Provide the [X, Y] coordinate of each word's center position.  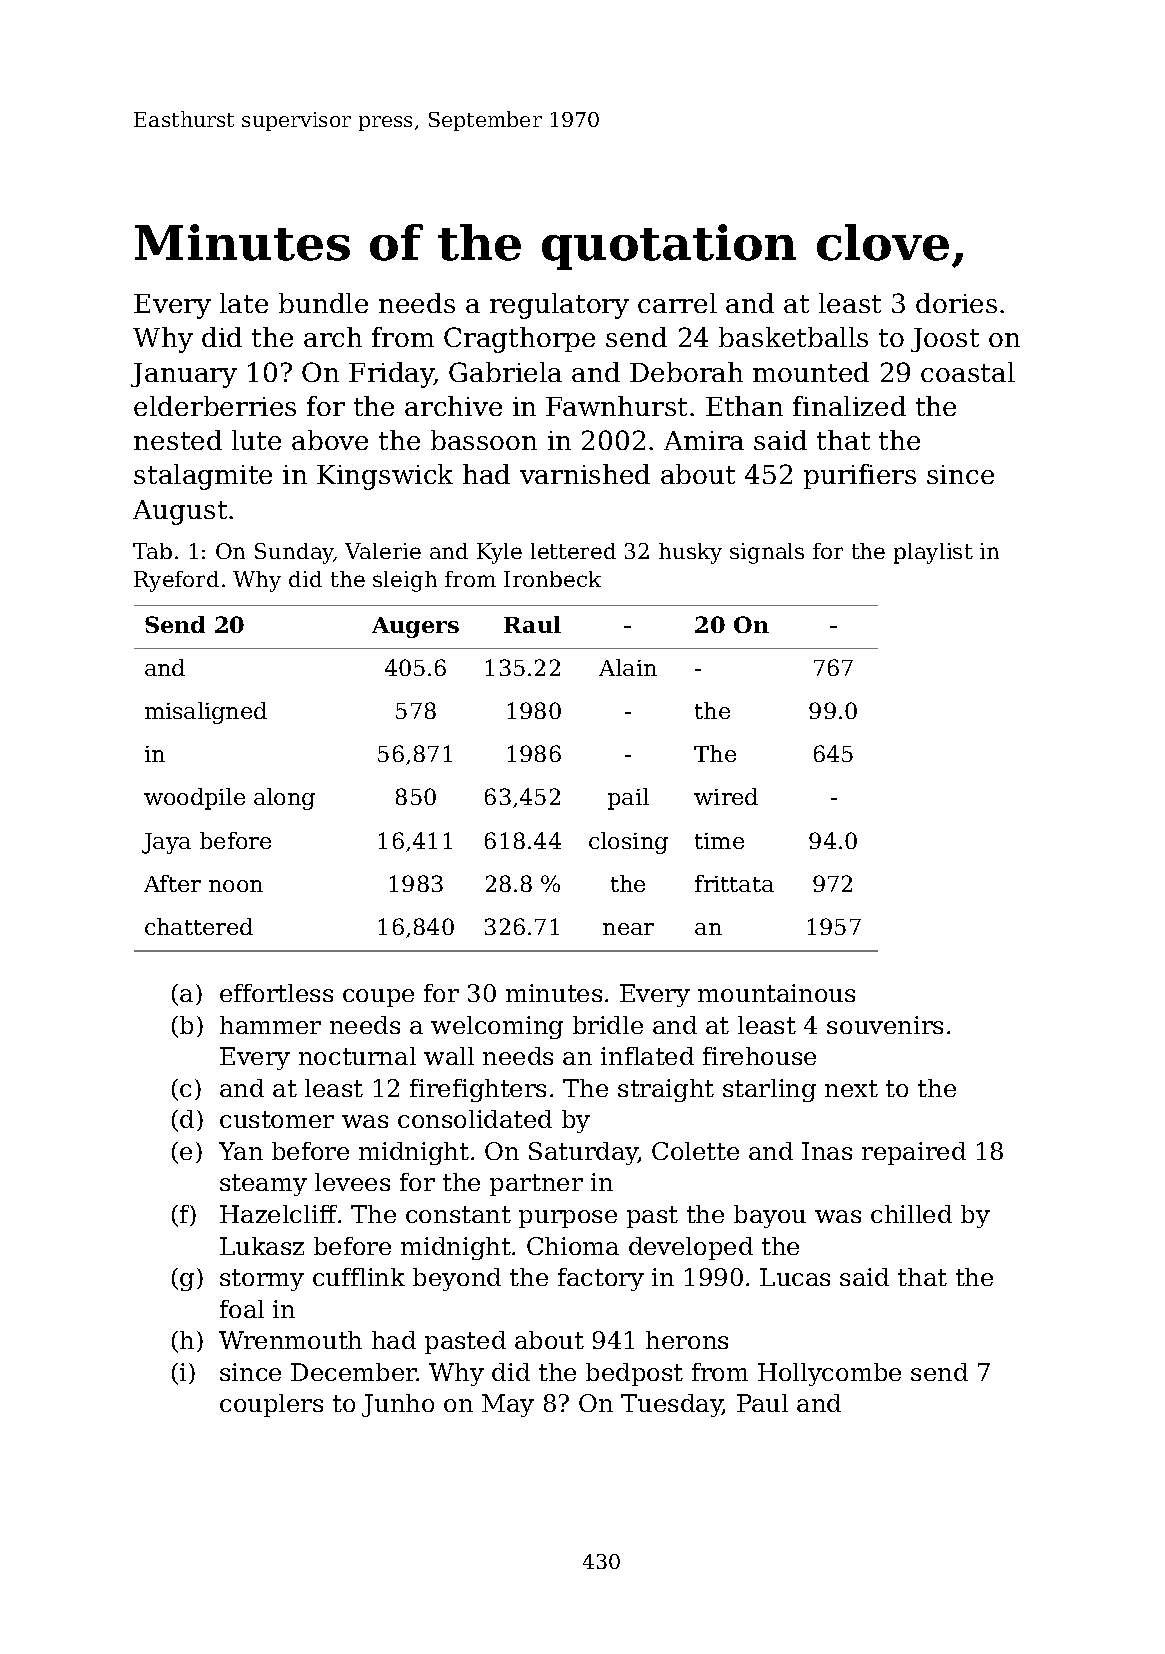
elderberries [215, 406]
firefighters [478, 1090]
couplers [271, 1405]
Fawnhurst [616, 406]
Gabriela [505, 372]
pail [628, 799]
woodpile [194, 799]
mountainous [776, 993]
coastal [968, 372]
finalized [849, 406]
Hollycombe [829, 1374]
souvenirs [885, 1025]
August [180, 512]
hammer [270, 1025]
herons [687, 1340]
